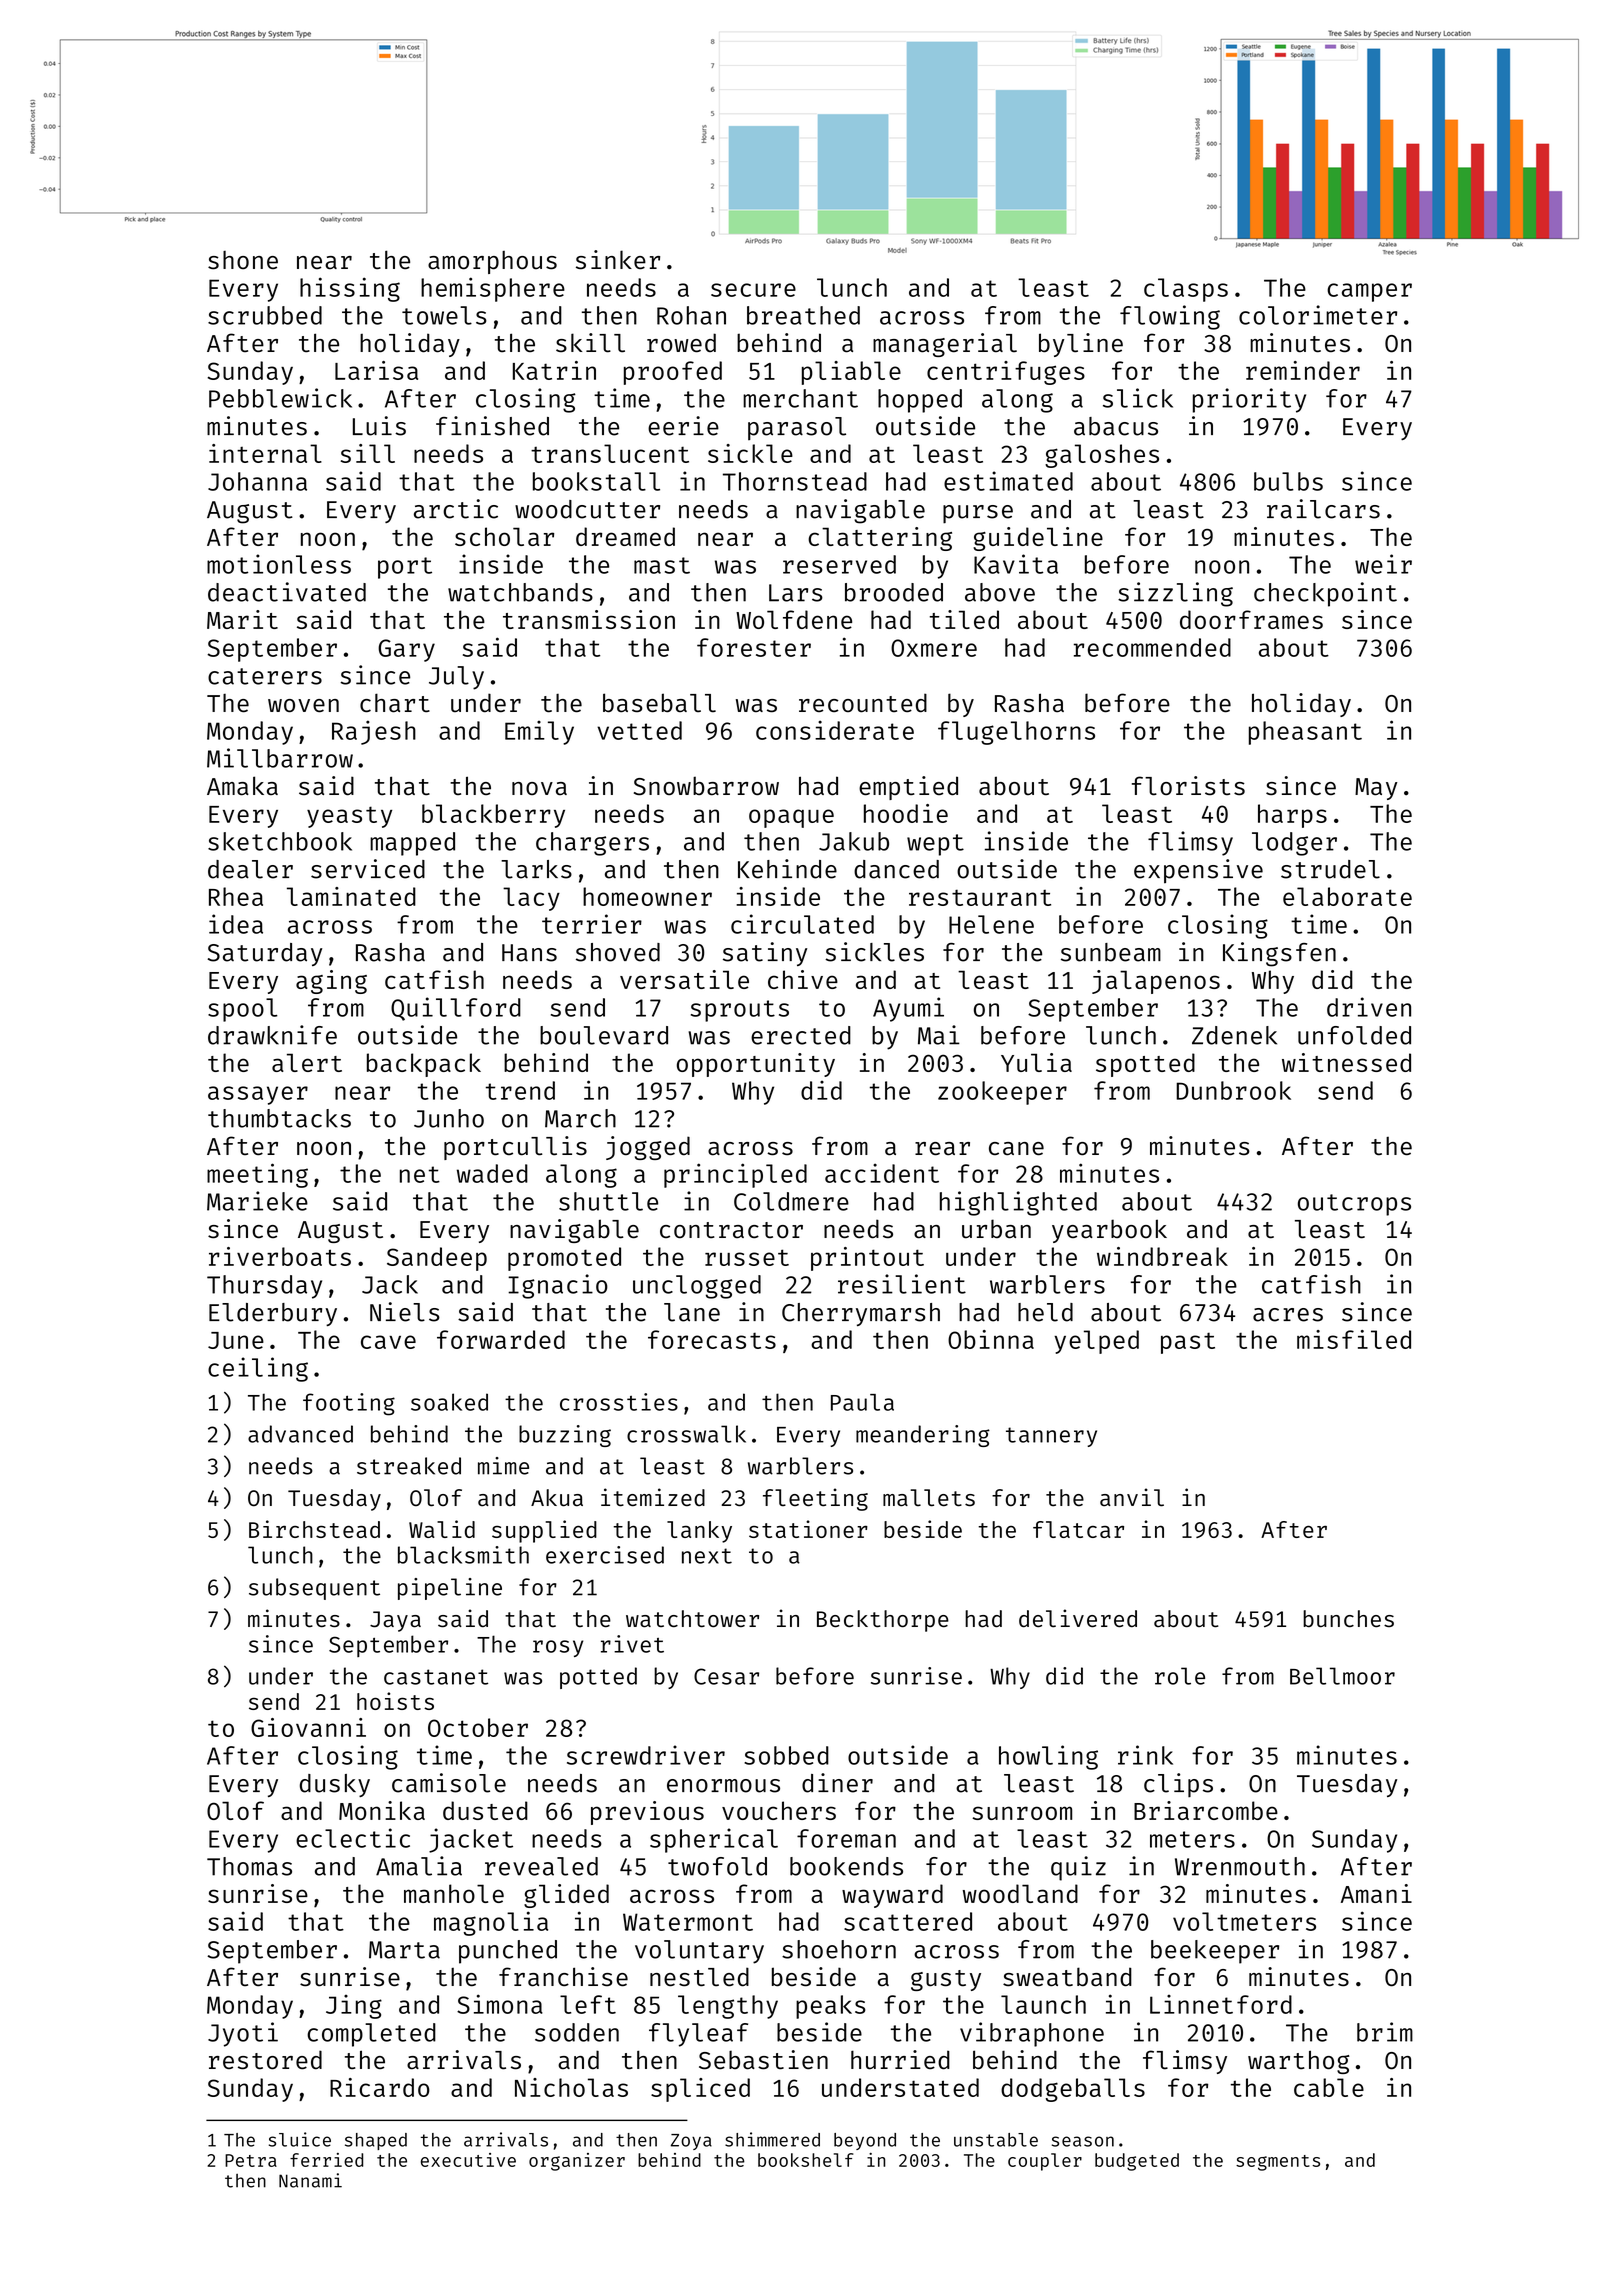 The image size is (1620, 2292). What do you see at coordinates (558, 1648) in the image?
I see `rosy` at bounding box center [558, 1648].
